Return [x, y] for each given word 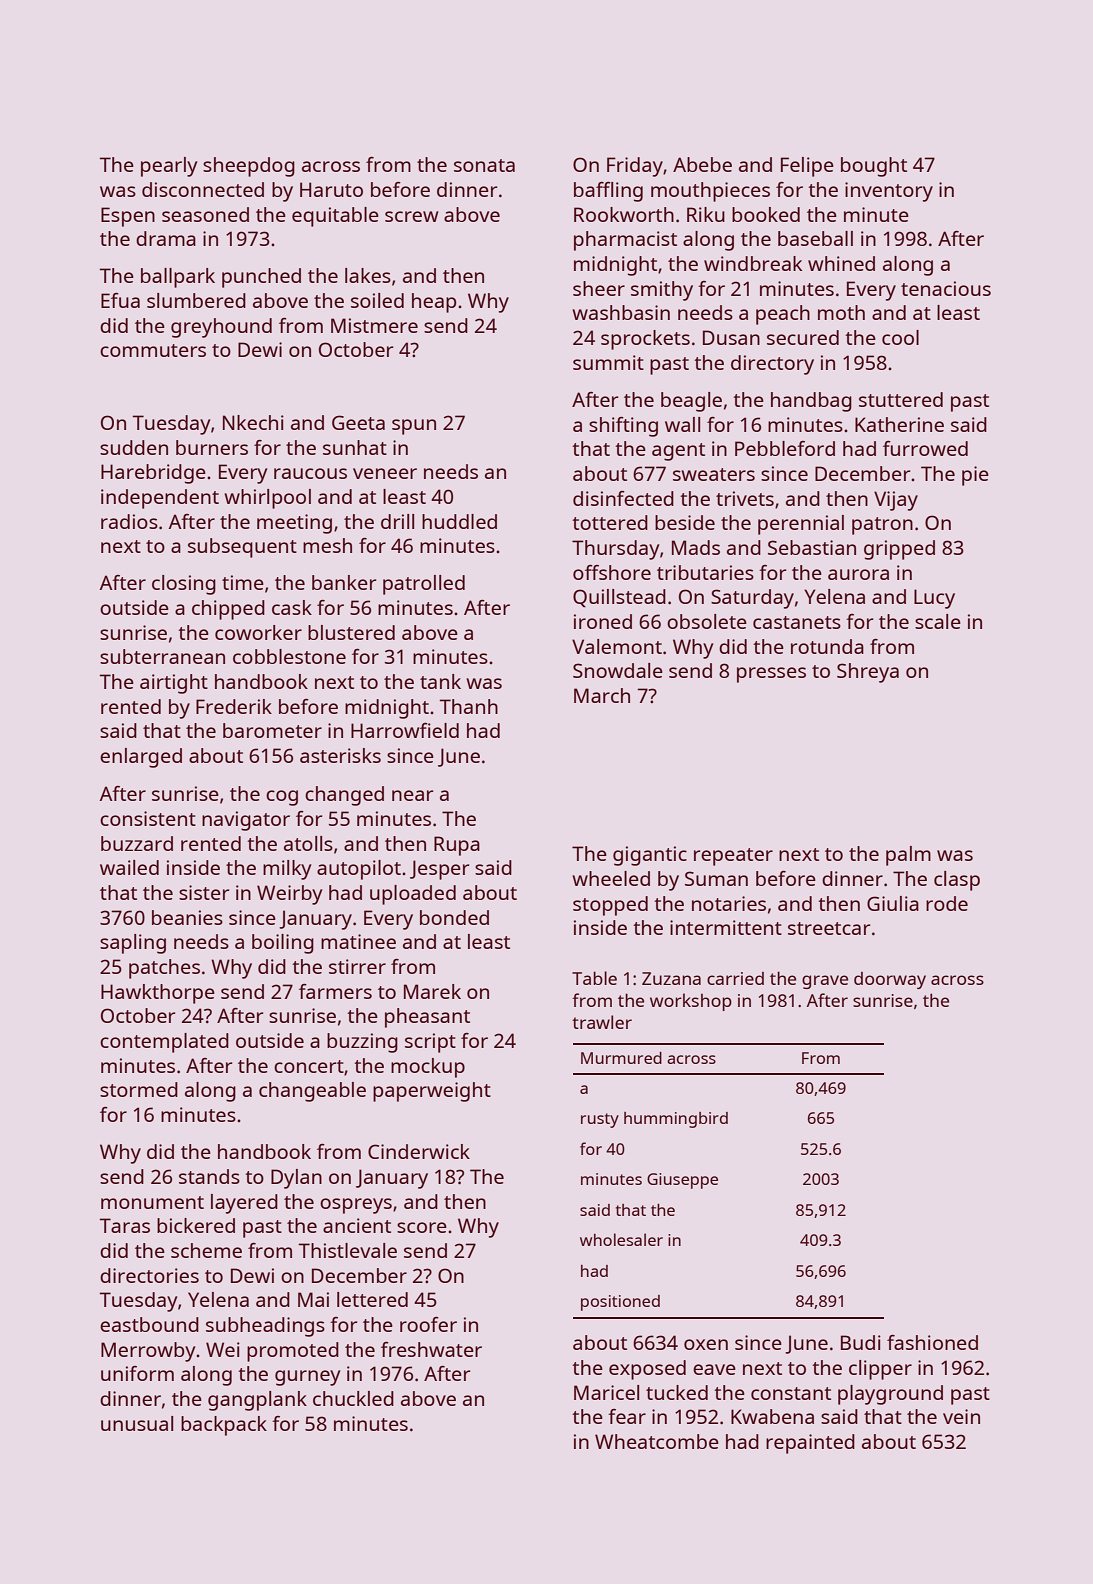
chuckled [353, 1398]
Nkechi [253, 422]
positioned [620, 1303]
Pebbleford [785, 448]
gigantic [650, 856]
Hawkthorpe [158, 994]
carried [735, 978]
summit [608, 362]
